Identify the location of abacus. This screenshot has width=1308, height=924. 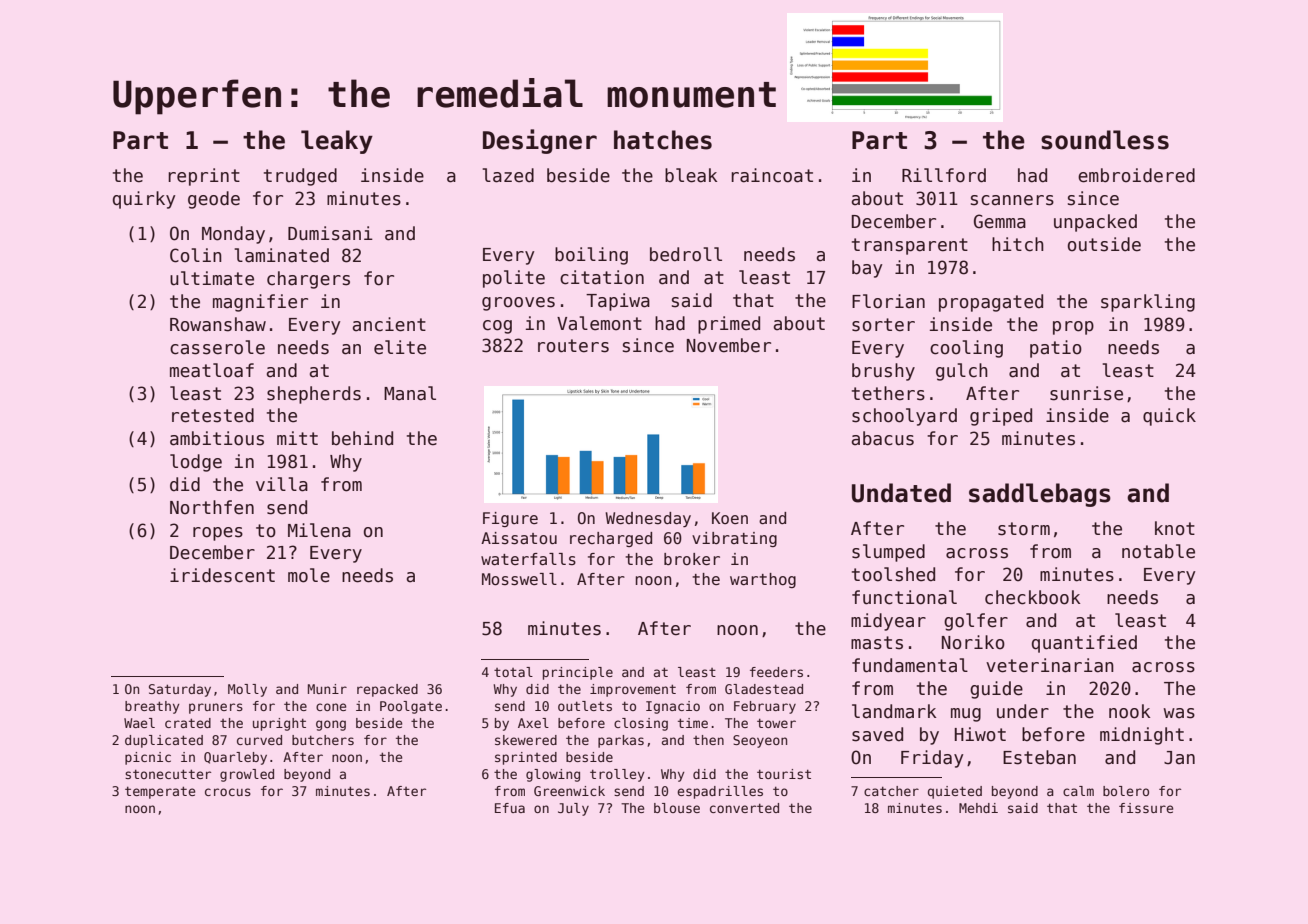
(883, 438).
